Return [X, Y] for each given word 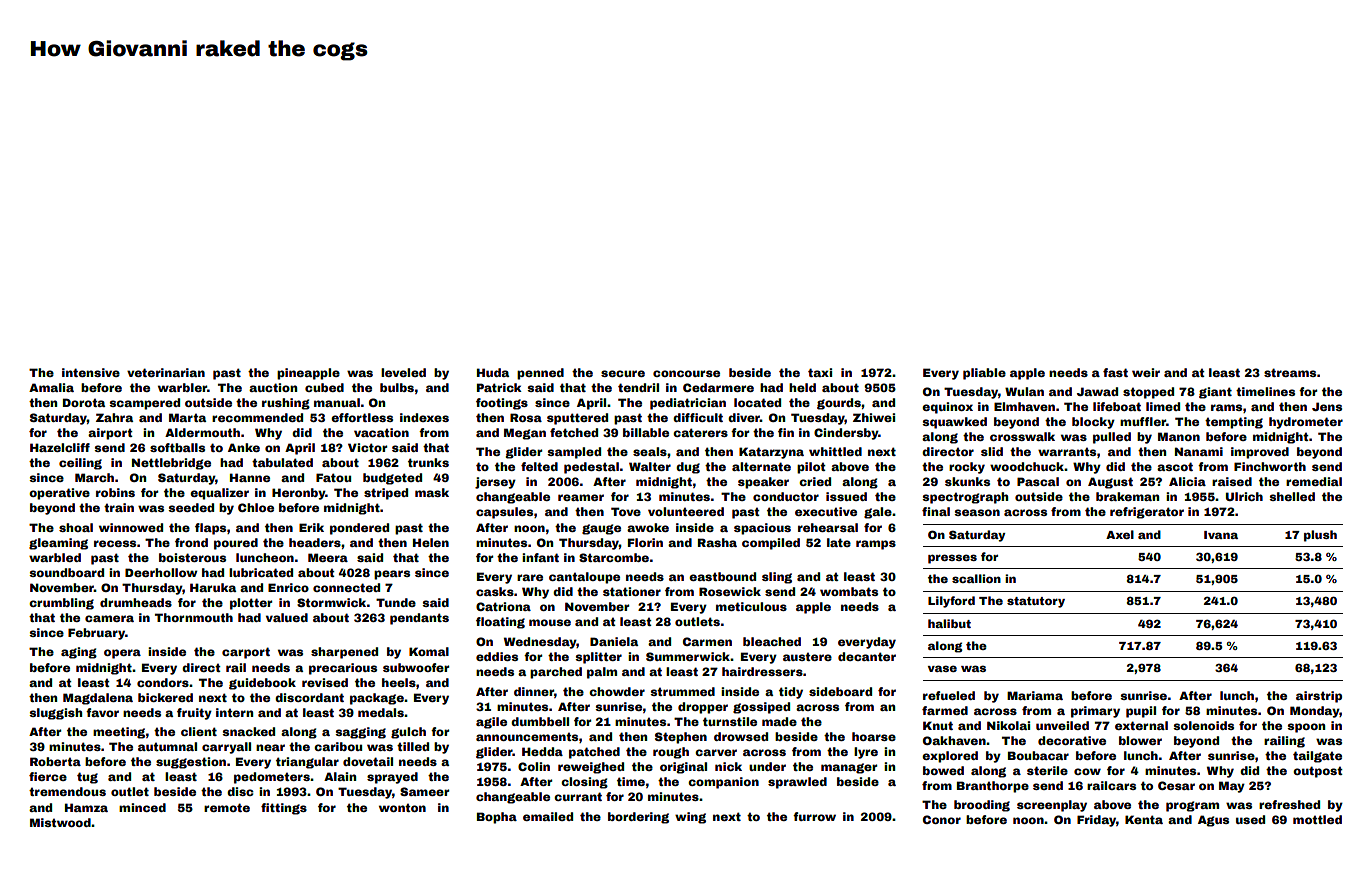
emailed [548, 816]
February [96, 634]
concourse [686, 373]
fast [1115, 372]
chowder [617, 691]
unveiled [1062, 725]
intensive [91, 372]
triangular [307, 763]
